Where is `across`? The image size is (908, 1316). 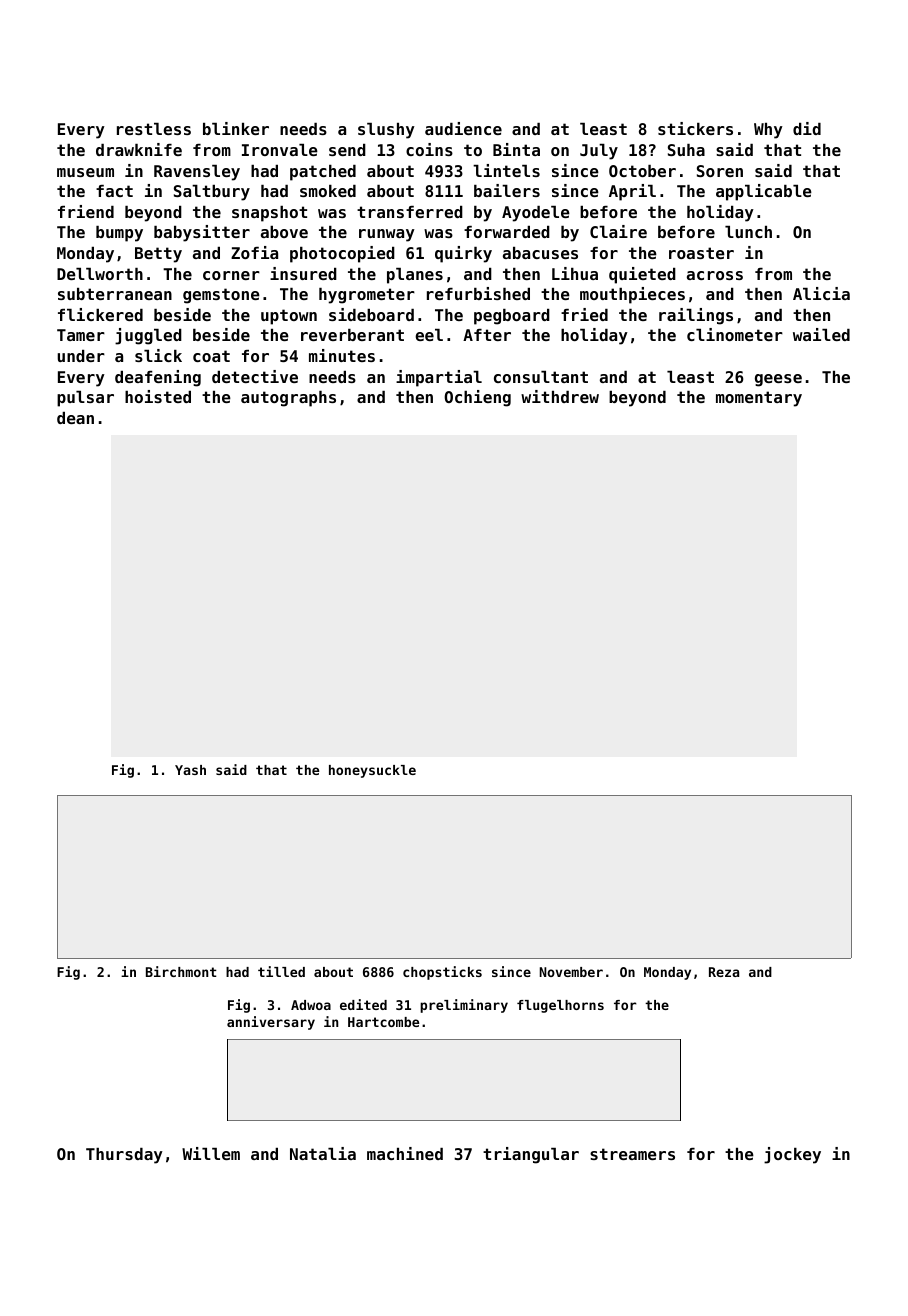
across is located at coordinates (715, 275).
